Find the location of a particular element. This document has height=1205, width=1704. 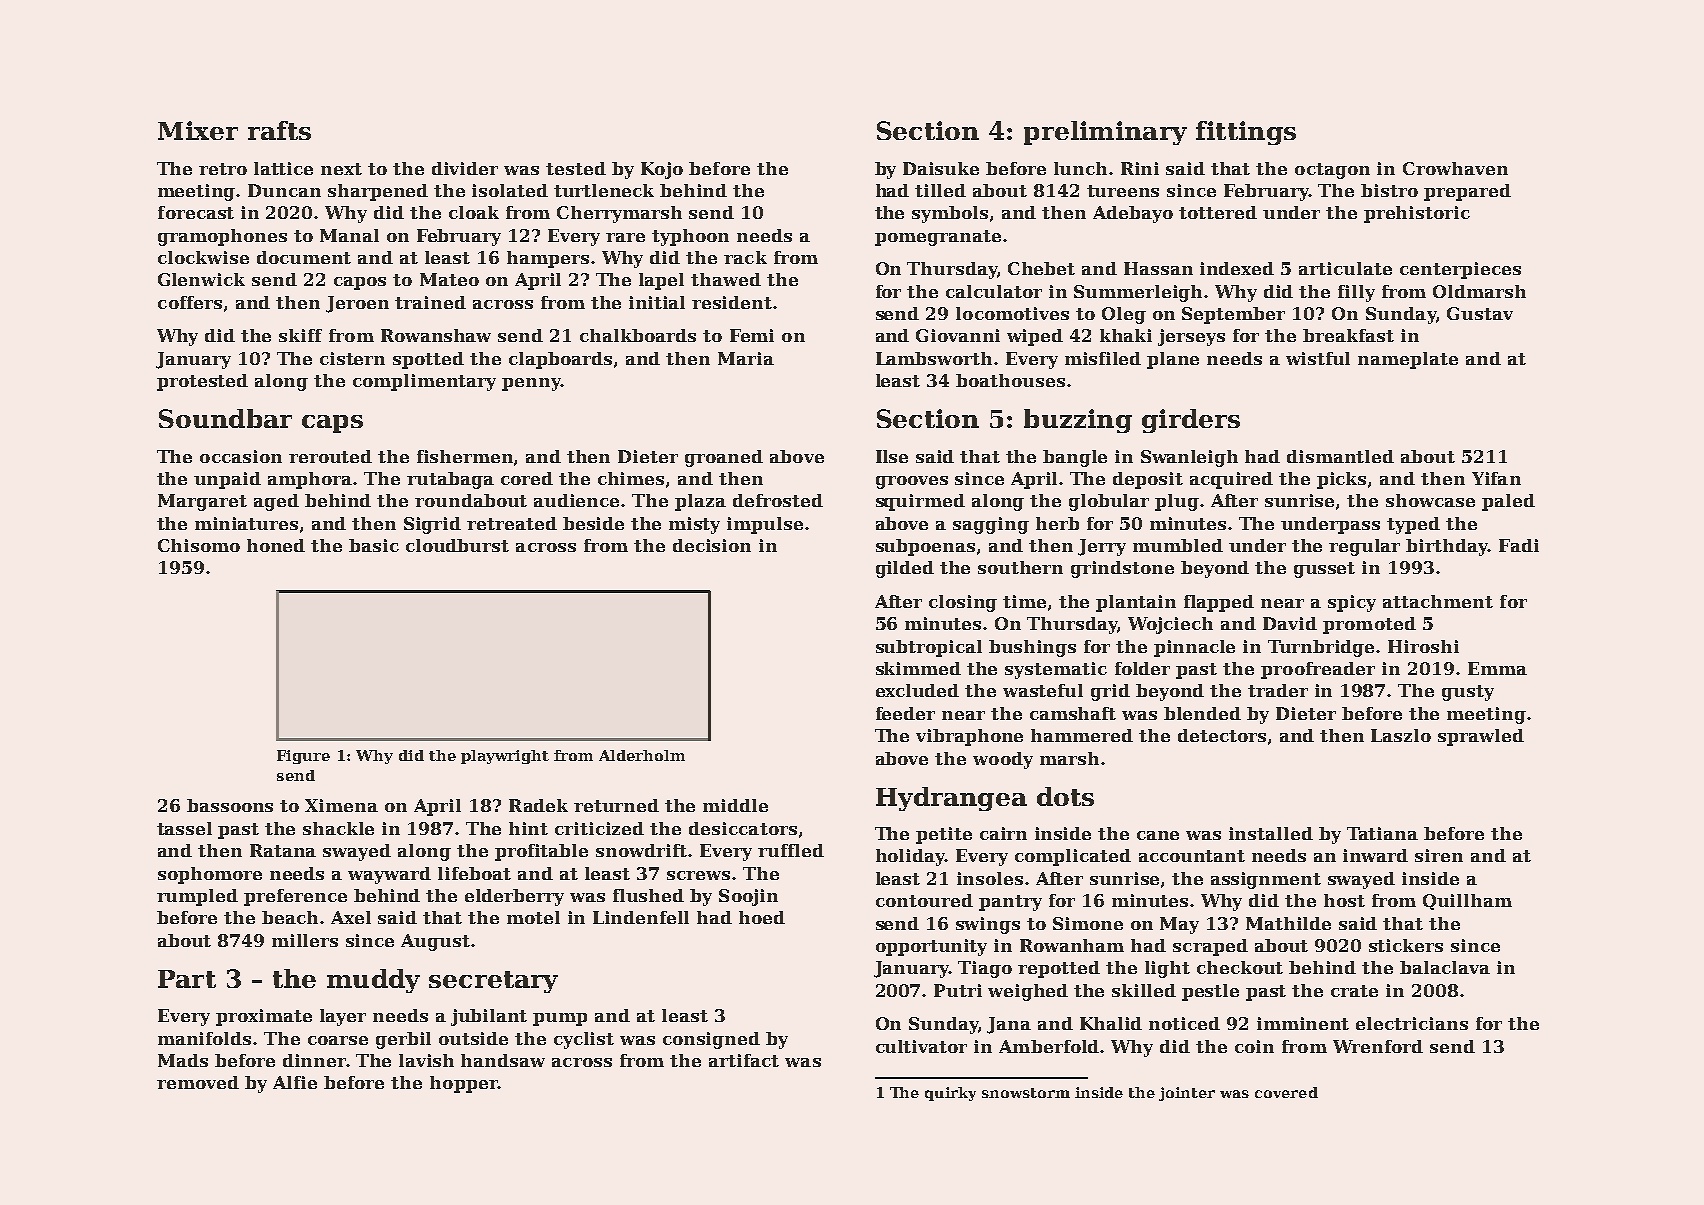

Kojo is located at coordinates (662, 170).
